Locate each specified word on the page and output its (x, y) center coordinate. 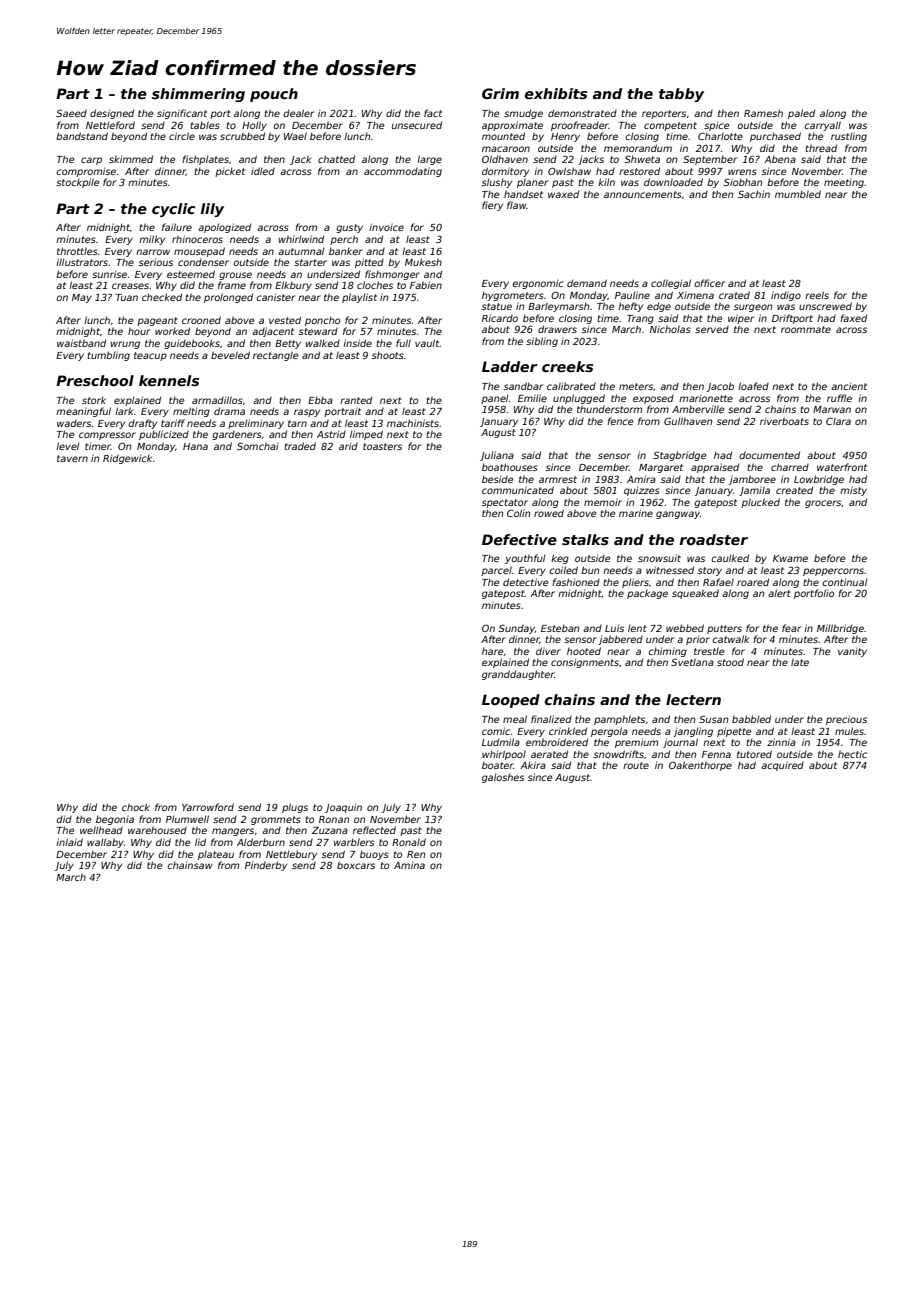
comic (496, 731)
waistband (81, 343)
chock (136, 807)
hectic (852, 754)
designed (112, 114)
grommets (276, 820)
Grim (500, 93)
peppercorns (833, 572)
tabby (681, 95)
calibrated (571, 386)
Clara (838, 421)
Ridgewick (127, 459)
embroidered (557, 742)
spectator (505, 503)
